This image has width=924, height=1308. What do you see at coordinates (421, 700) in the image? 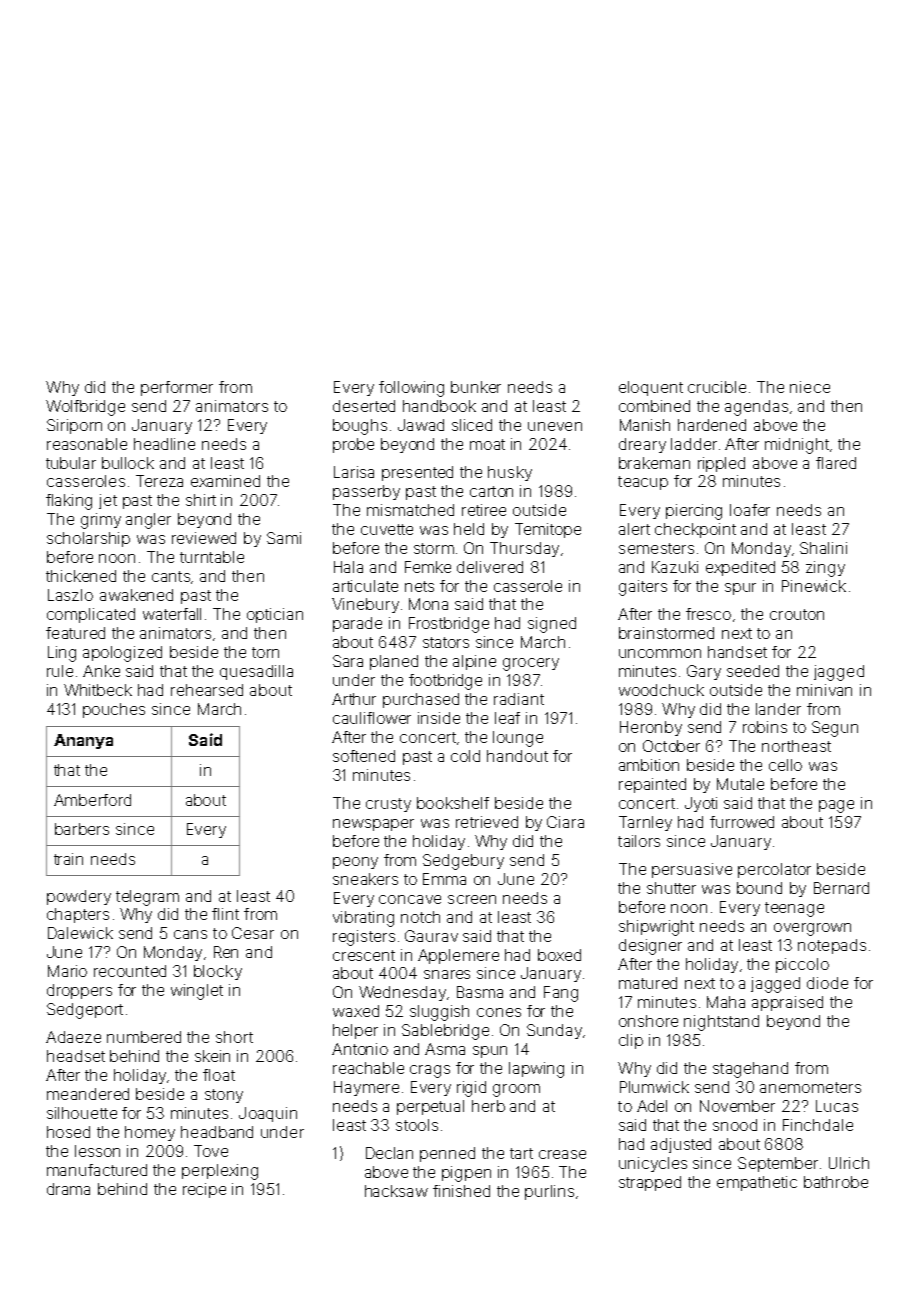
I see `purchased` at bounding box center [421, 700].
